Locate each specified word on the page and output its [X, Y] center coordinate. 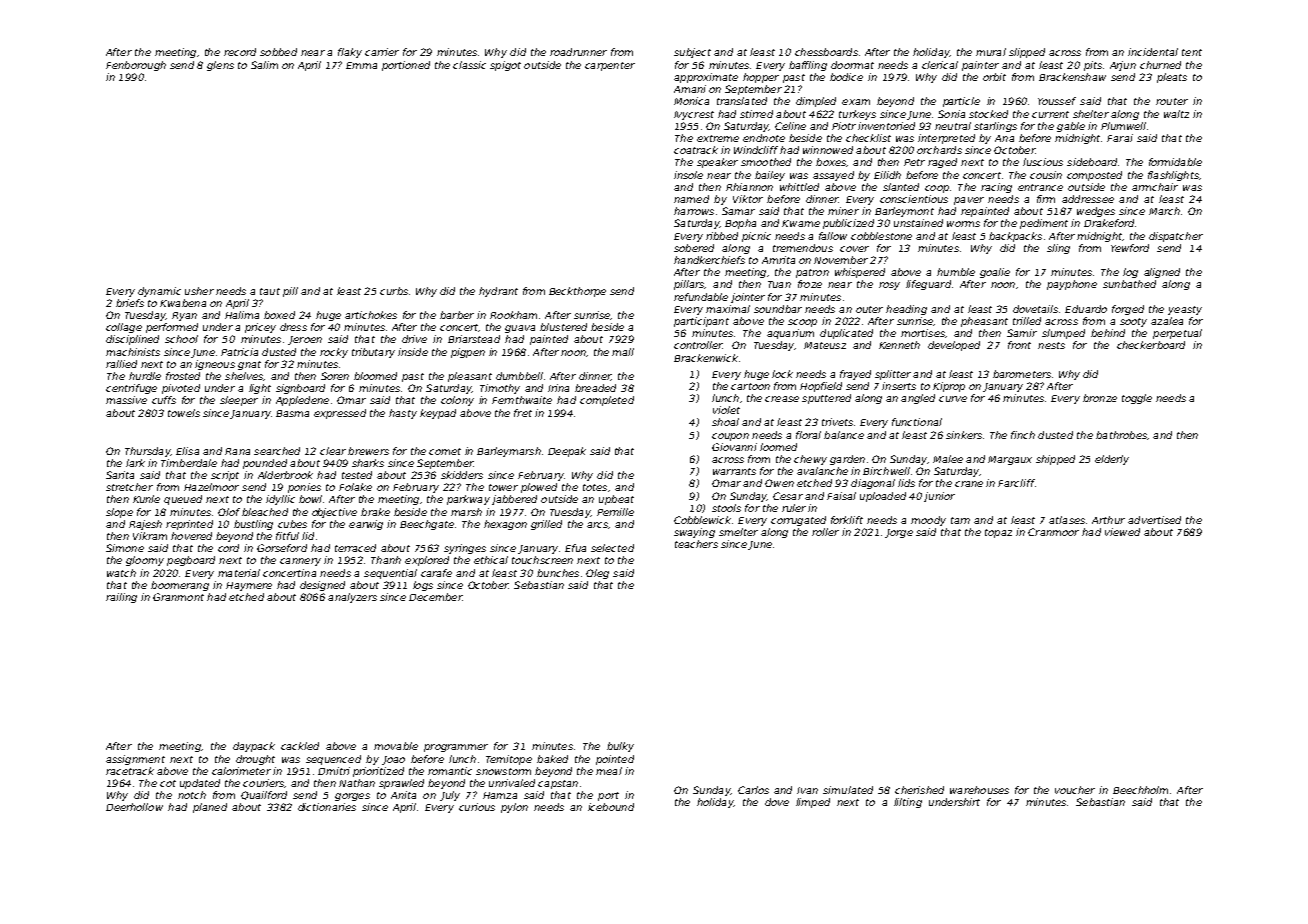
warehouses [979, 790]
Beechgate [427, 525]
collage [124, 328]
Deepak [567, 452]
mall [623, 352]
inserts [899, 386]
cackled [300, 746]
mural [991, 52]
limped [813, 803]
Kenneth [899, 345]
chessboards [826, 52]
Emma [361, 65]
